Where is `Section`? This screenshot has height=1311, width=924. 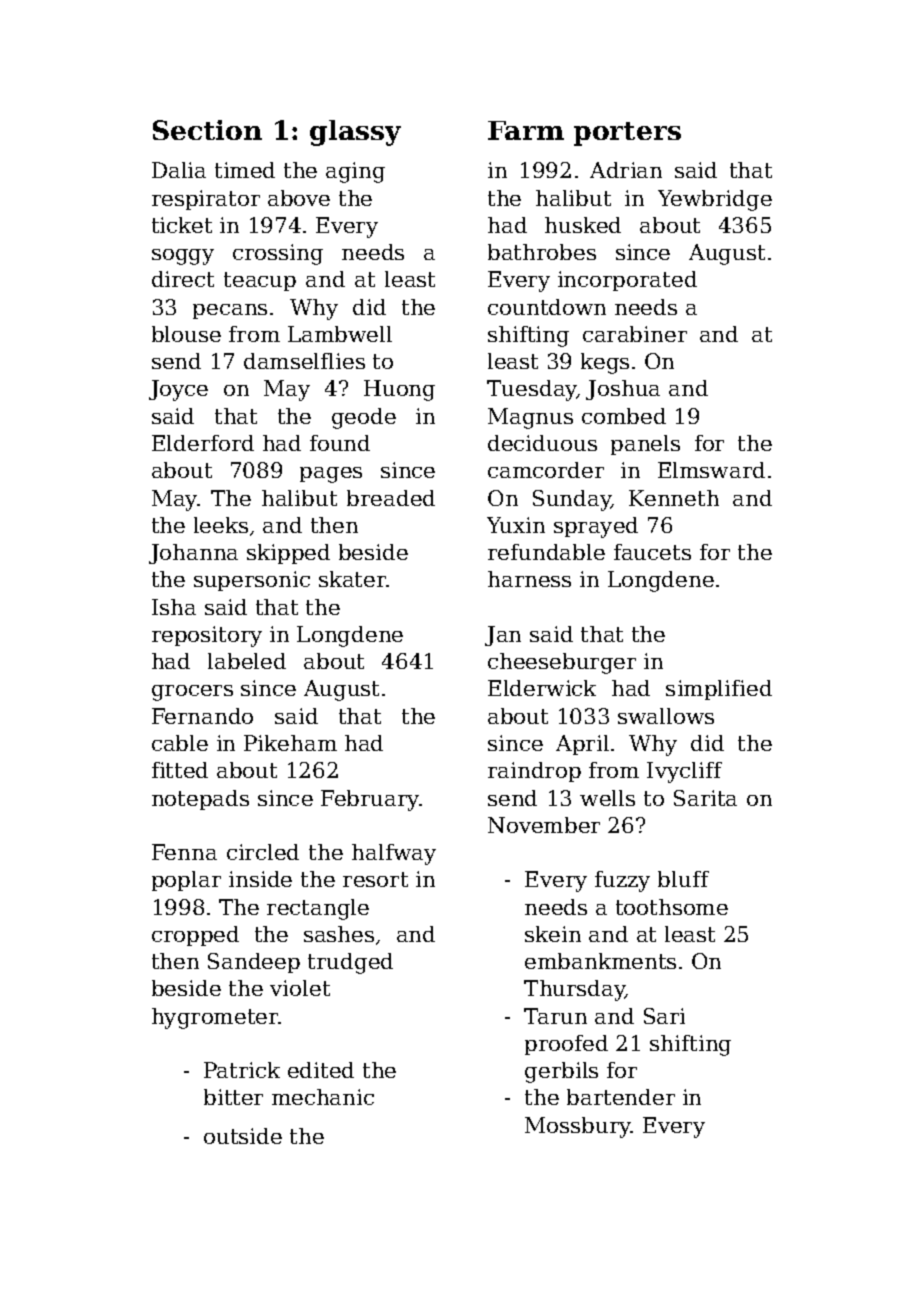 Section is located at coordinates (207, 130).
